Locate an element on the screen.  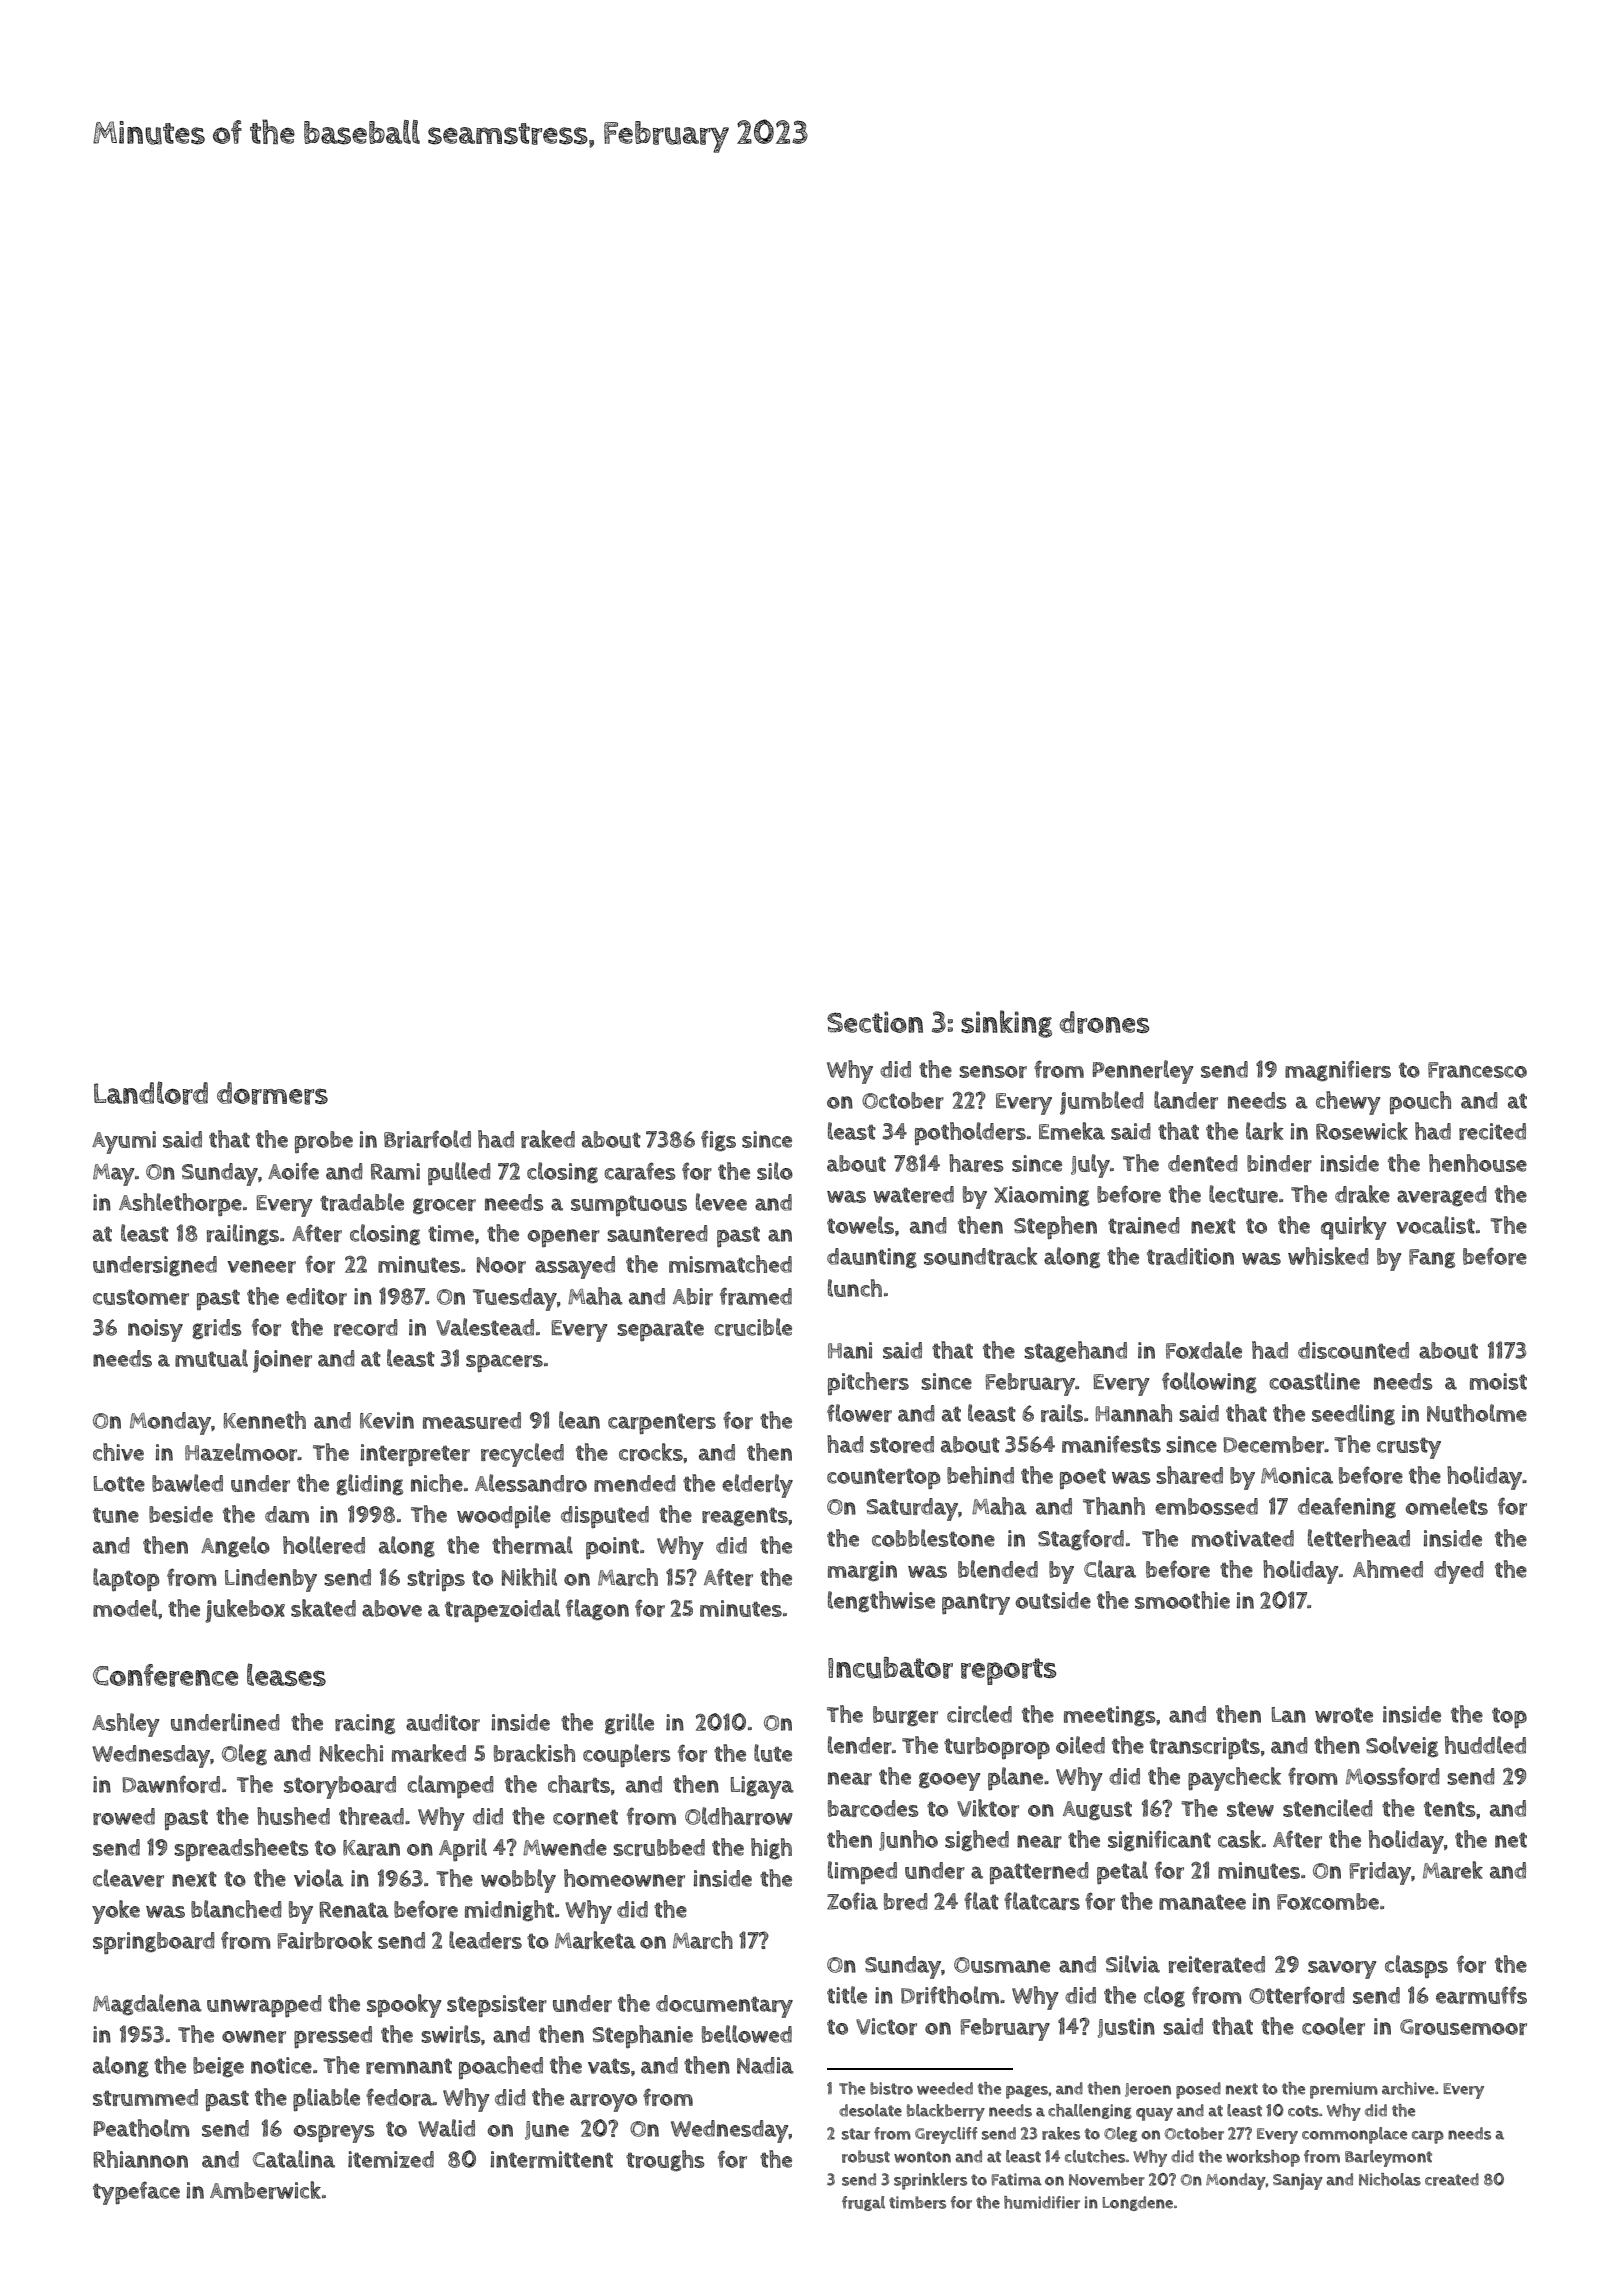
Ayumi is located at coordinates (124, 1142).
